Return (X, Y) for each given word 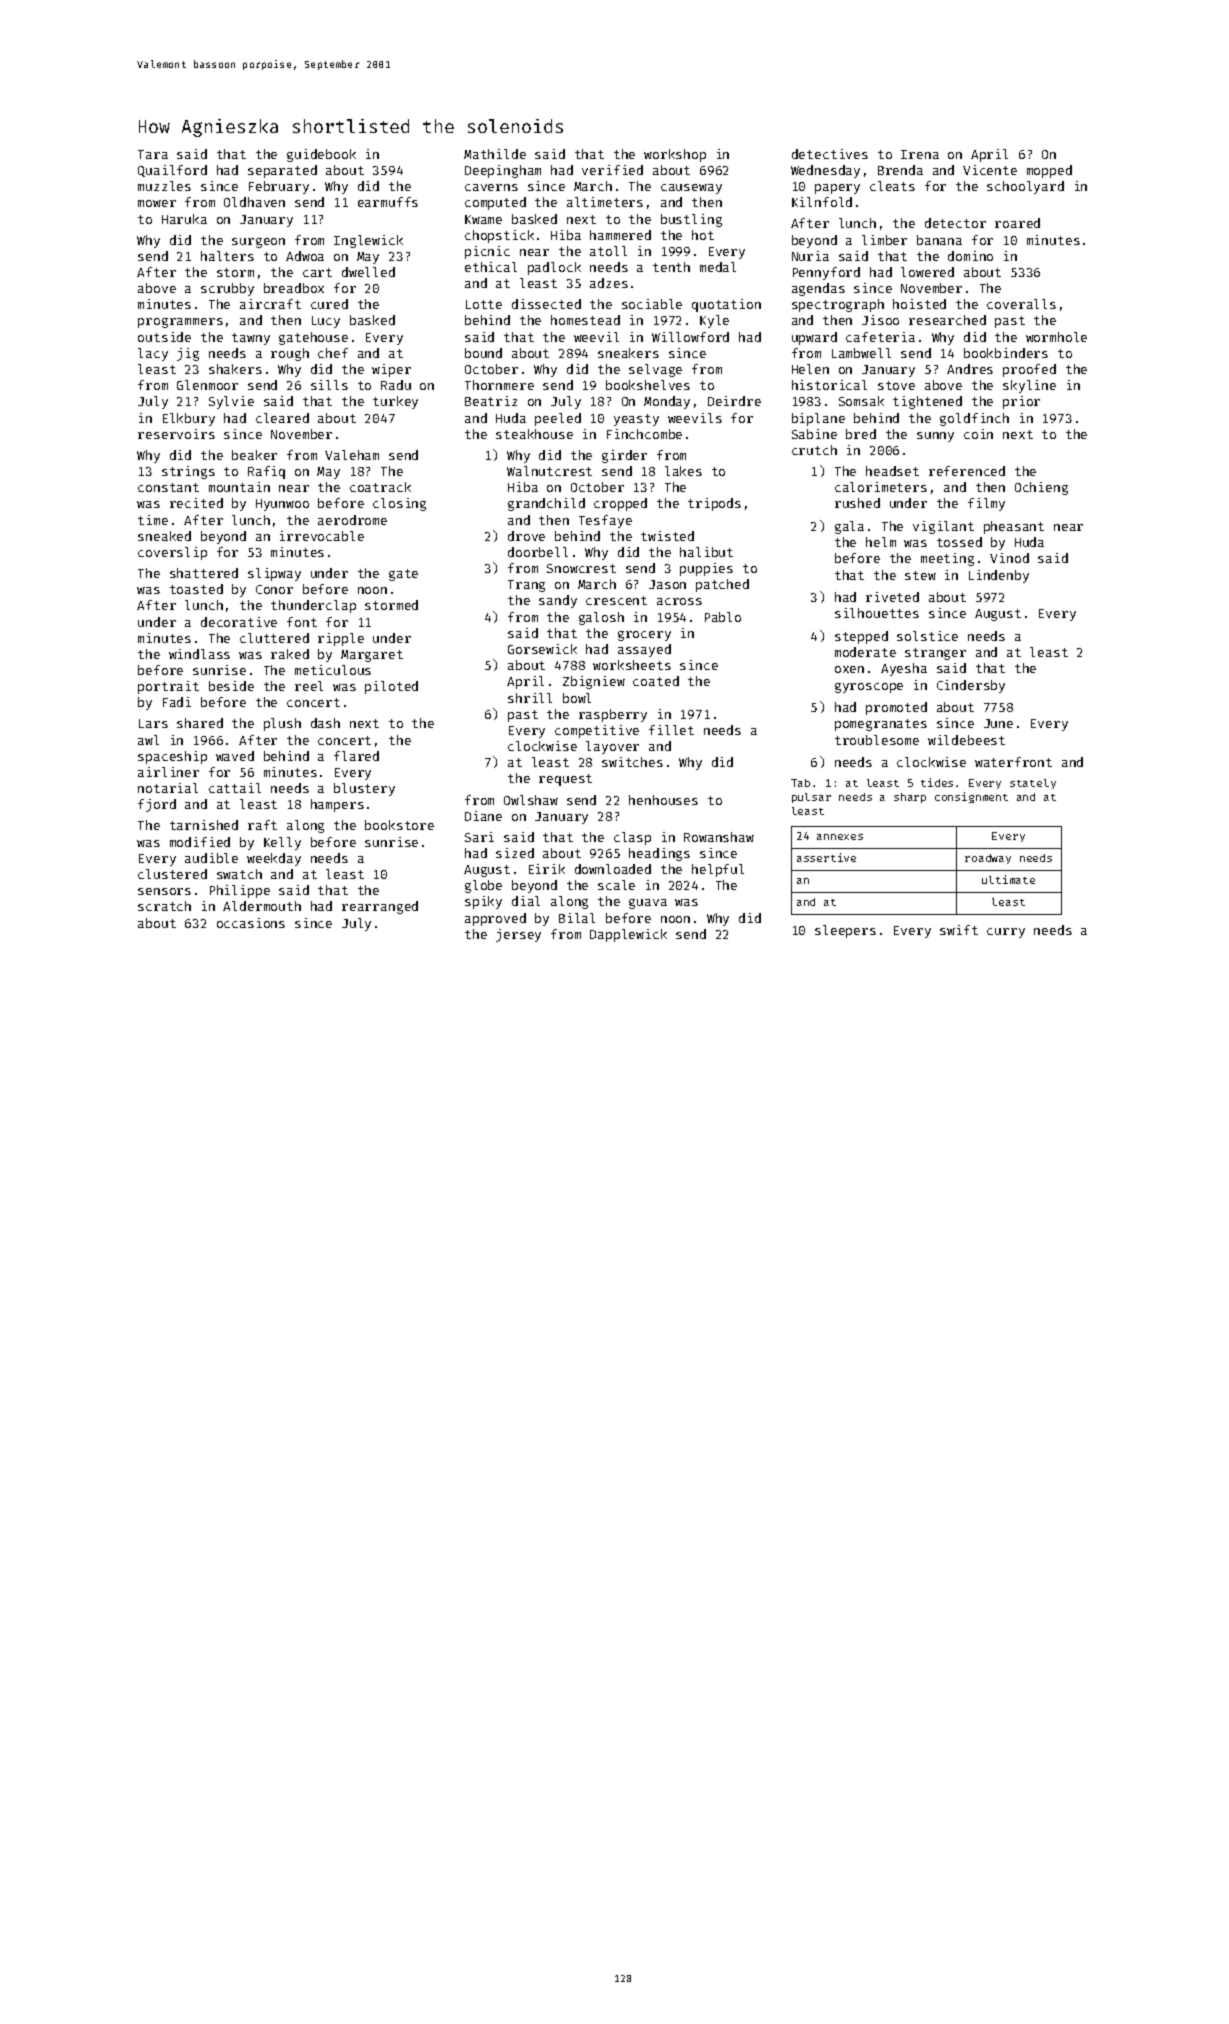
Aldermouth (262, 906)
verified (612, 170)
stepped (861, 637)
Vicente (990, 170)
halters (227, 256)
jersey (518, 935)
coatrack (380, 487)
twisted (667, 536)
